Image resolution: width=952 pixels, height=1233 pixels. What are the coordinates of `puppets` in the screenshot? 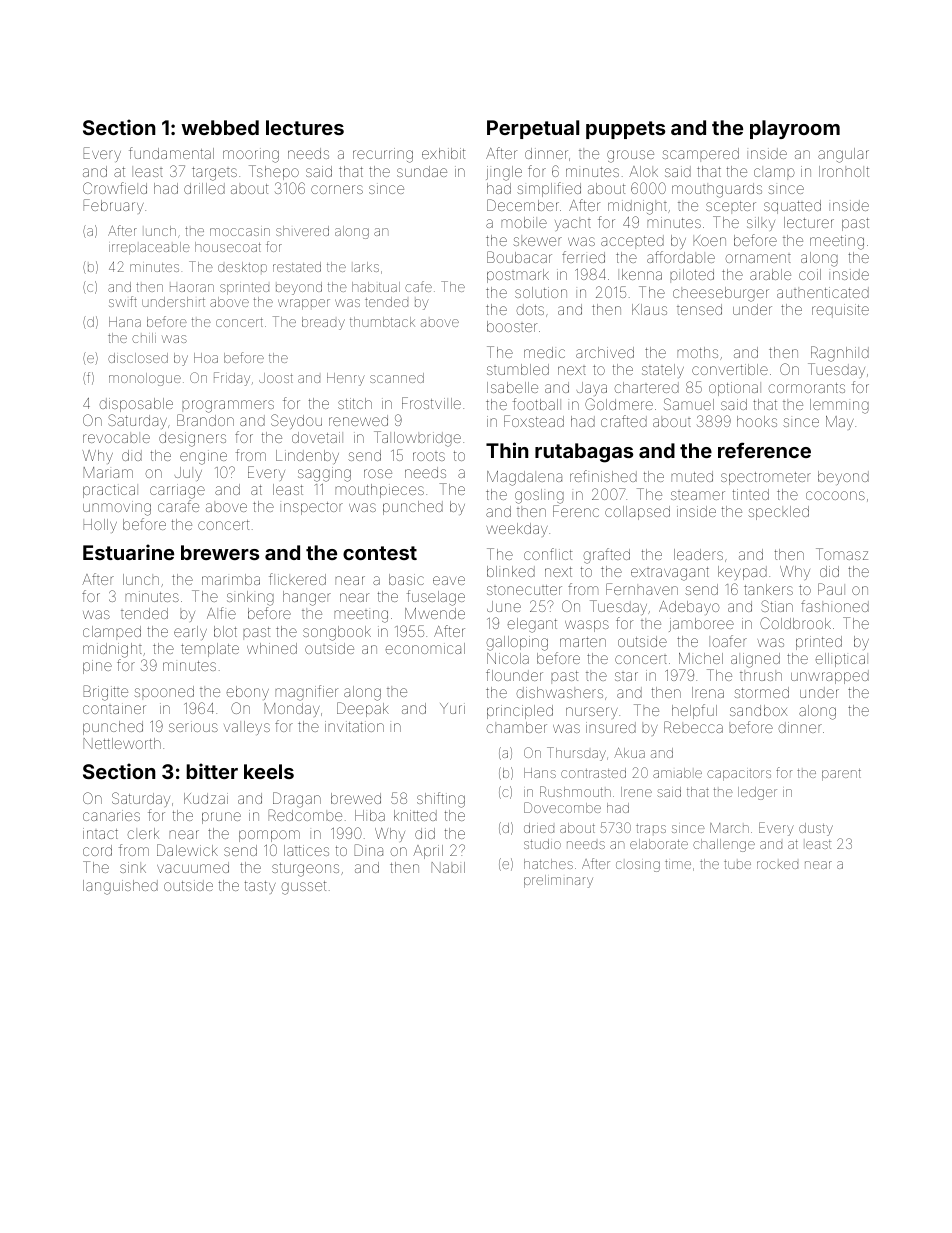 It's located at (625, 130).
